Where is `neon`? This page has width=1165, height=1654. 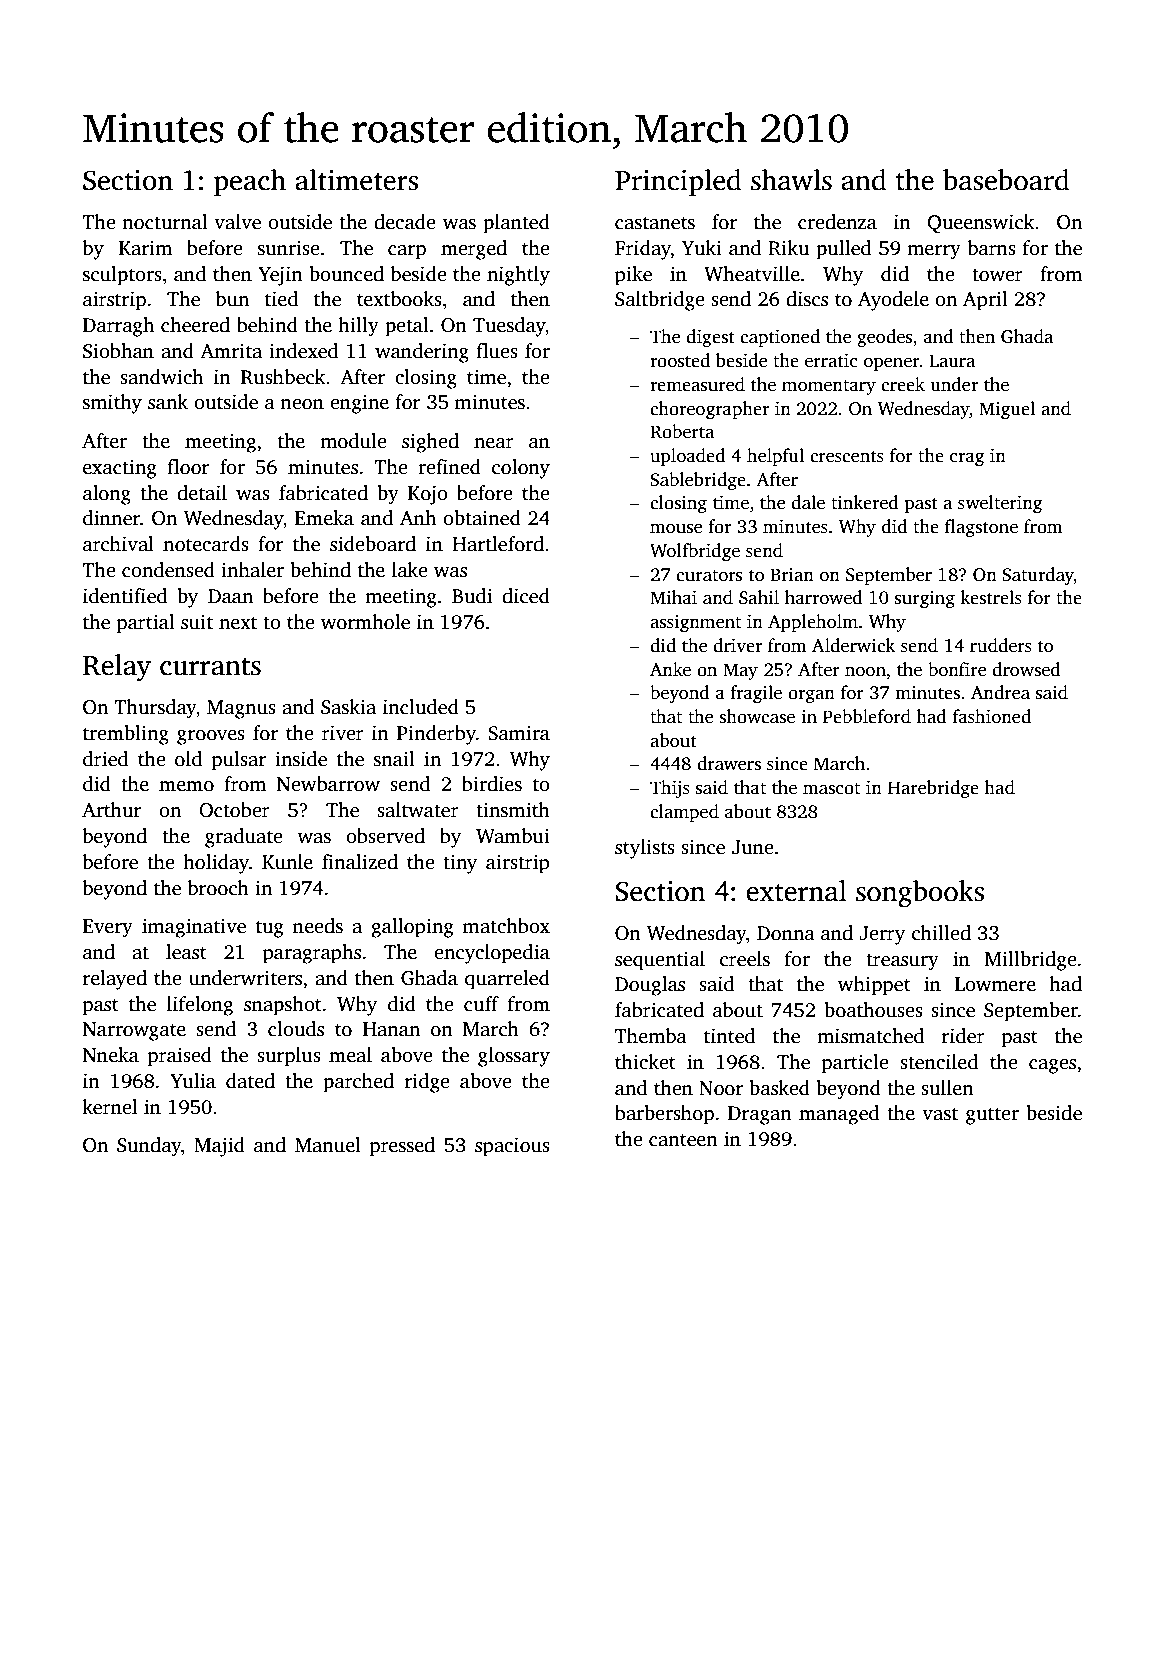
neon is located at coordinates (302, 404).
